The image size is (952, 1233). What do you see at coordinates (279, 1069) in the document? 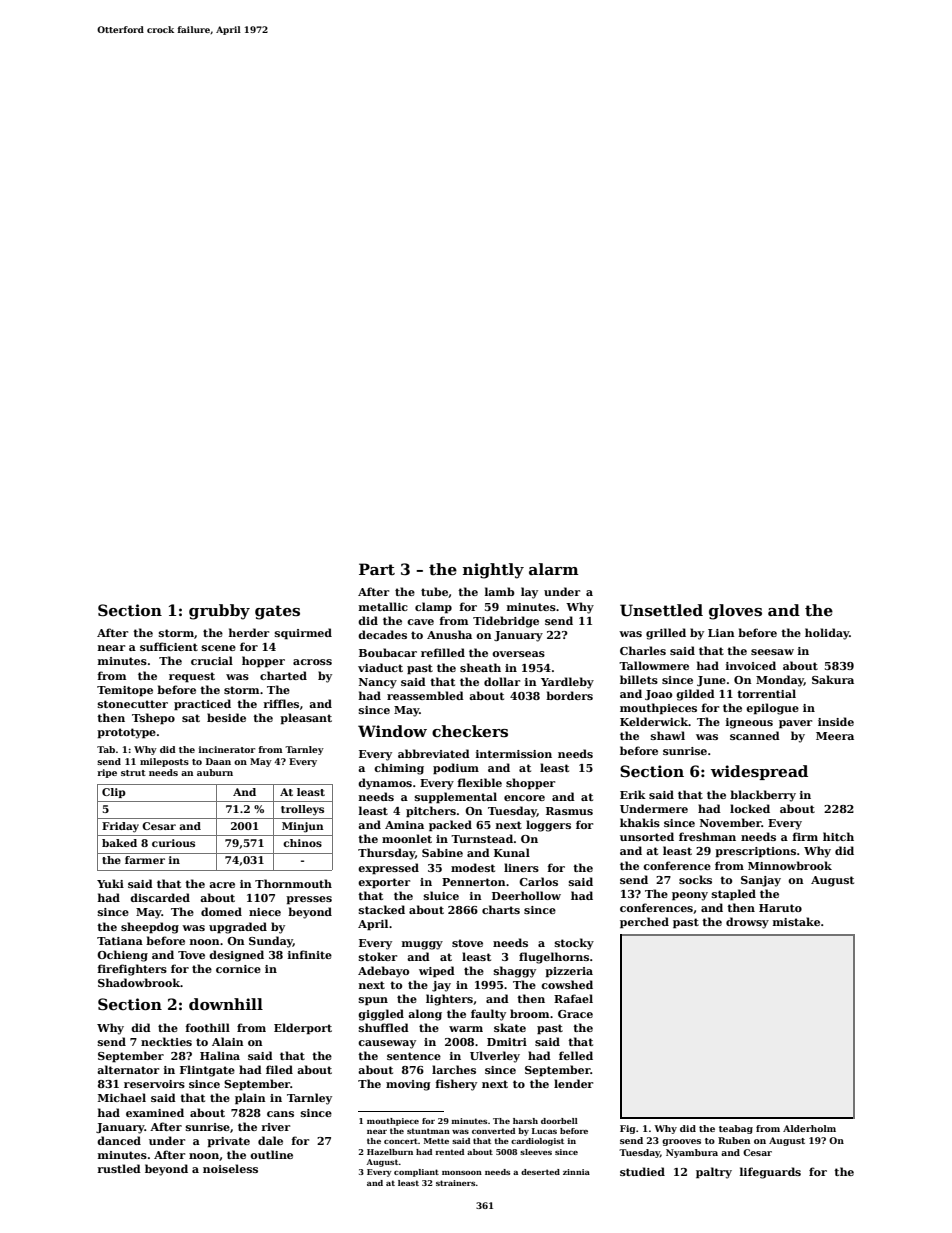
I see `filed` at bounding box center [279, 1069].
